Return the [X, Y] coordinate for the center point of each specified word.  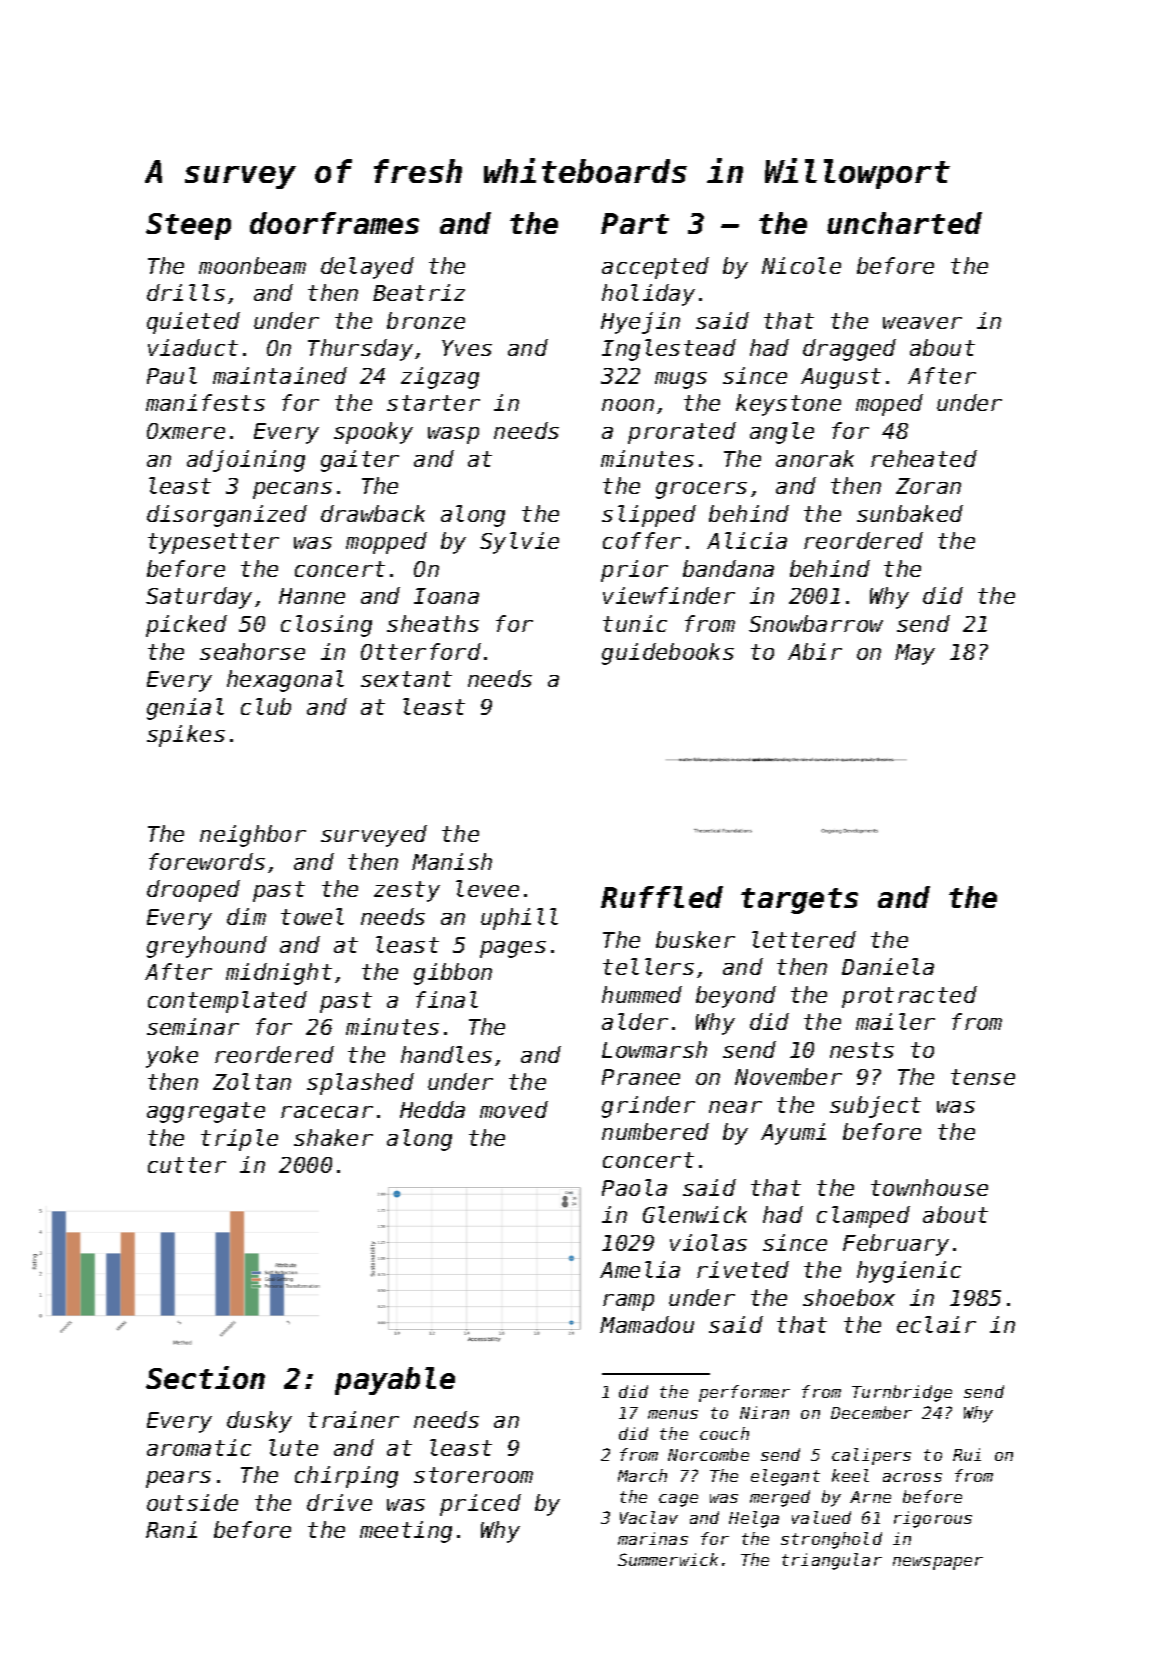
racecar [327, 1112]
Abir [815, 651]
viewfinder [669, 595]
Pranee [641, 1077]
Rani [171, 1529]
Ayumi [793, 1134]
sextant [406, 679]
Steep [188, 226]
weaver [922, 323]
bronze [426, 320]
